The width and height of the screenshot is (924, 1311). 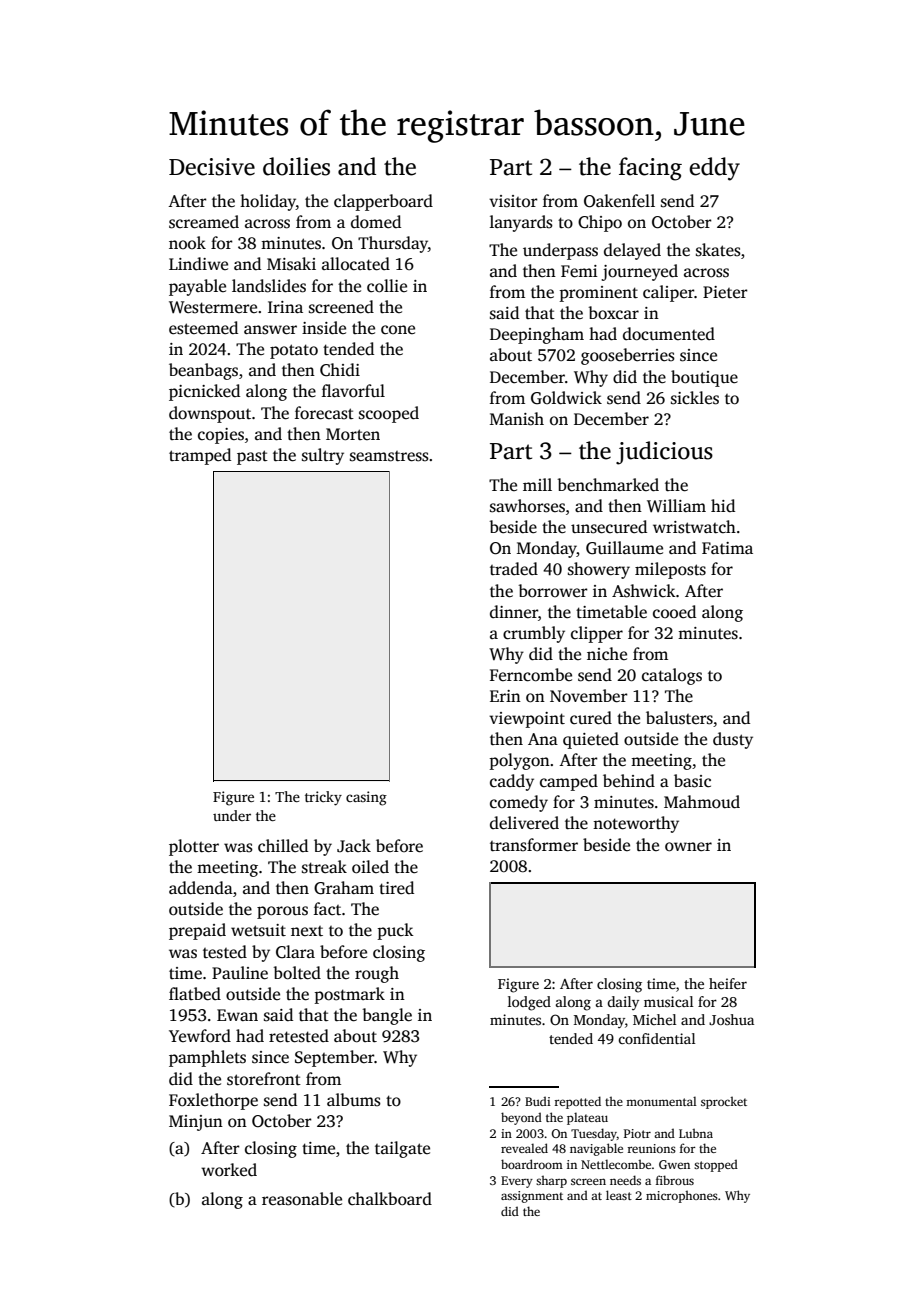 What do you see at coordinates (268, 202) in the screenshot?
I see `holiday` at bounding box center [268, 202].
